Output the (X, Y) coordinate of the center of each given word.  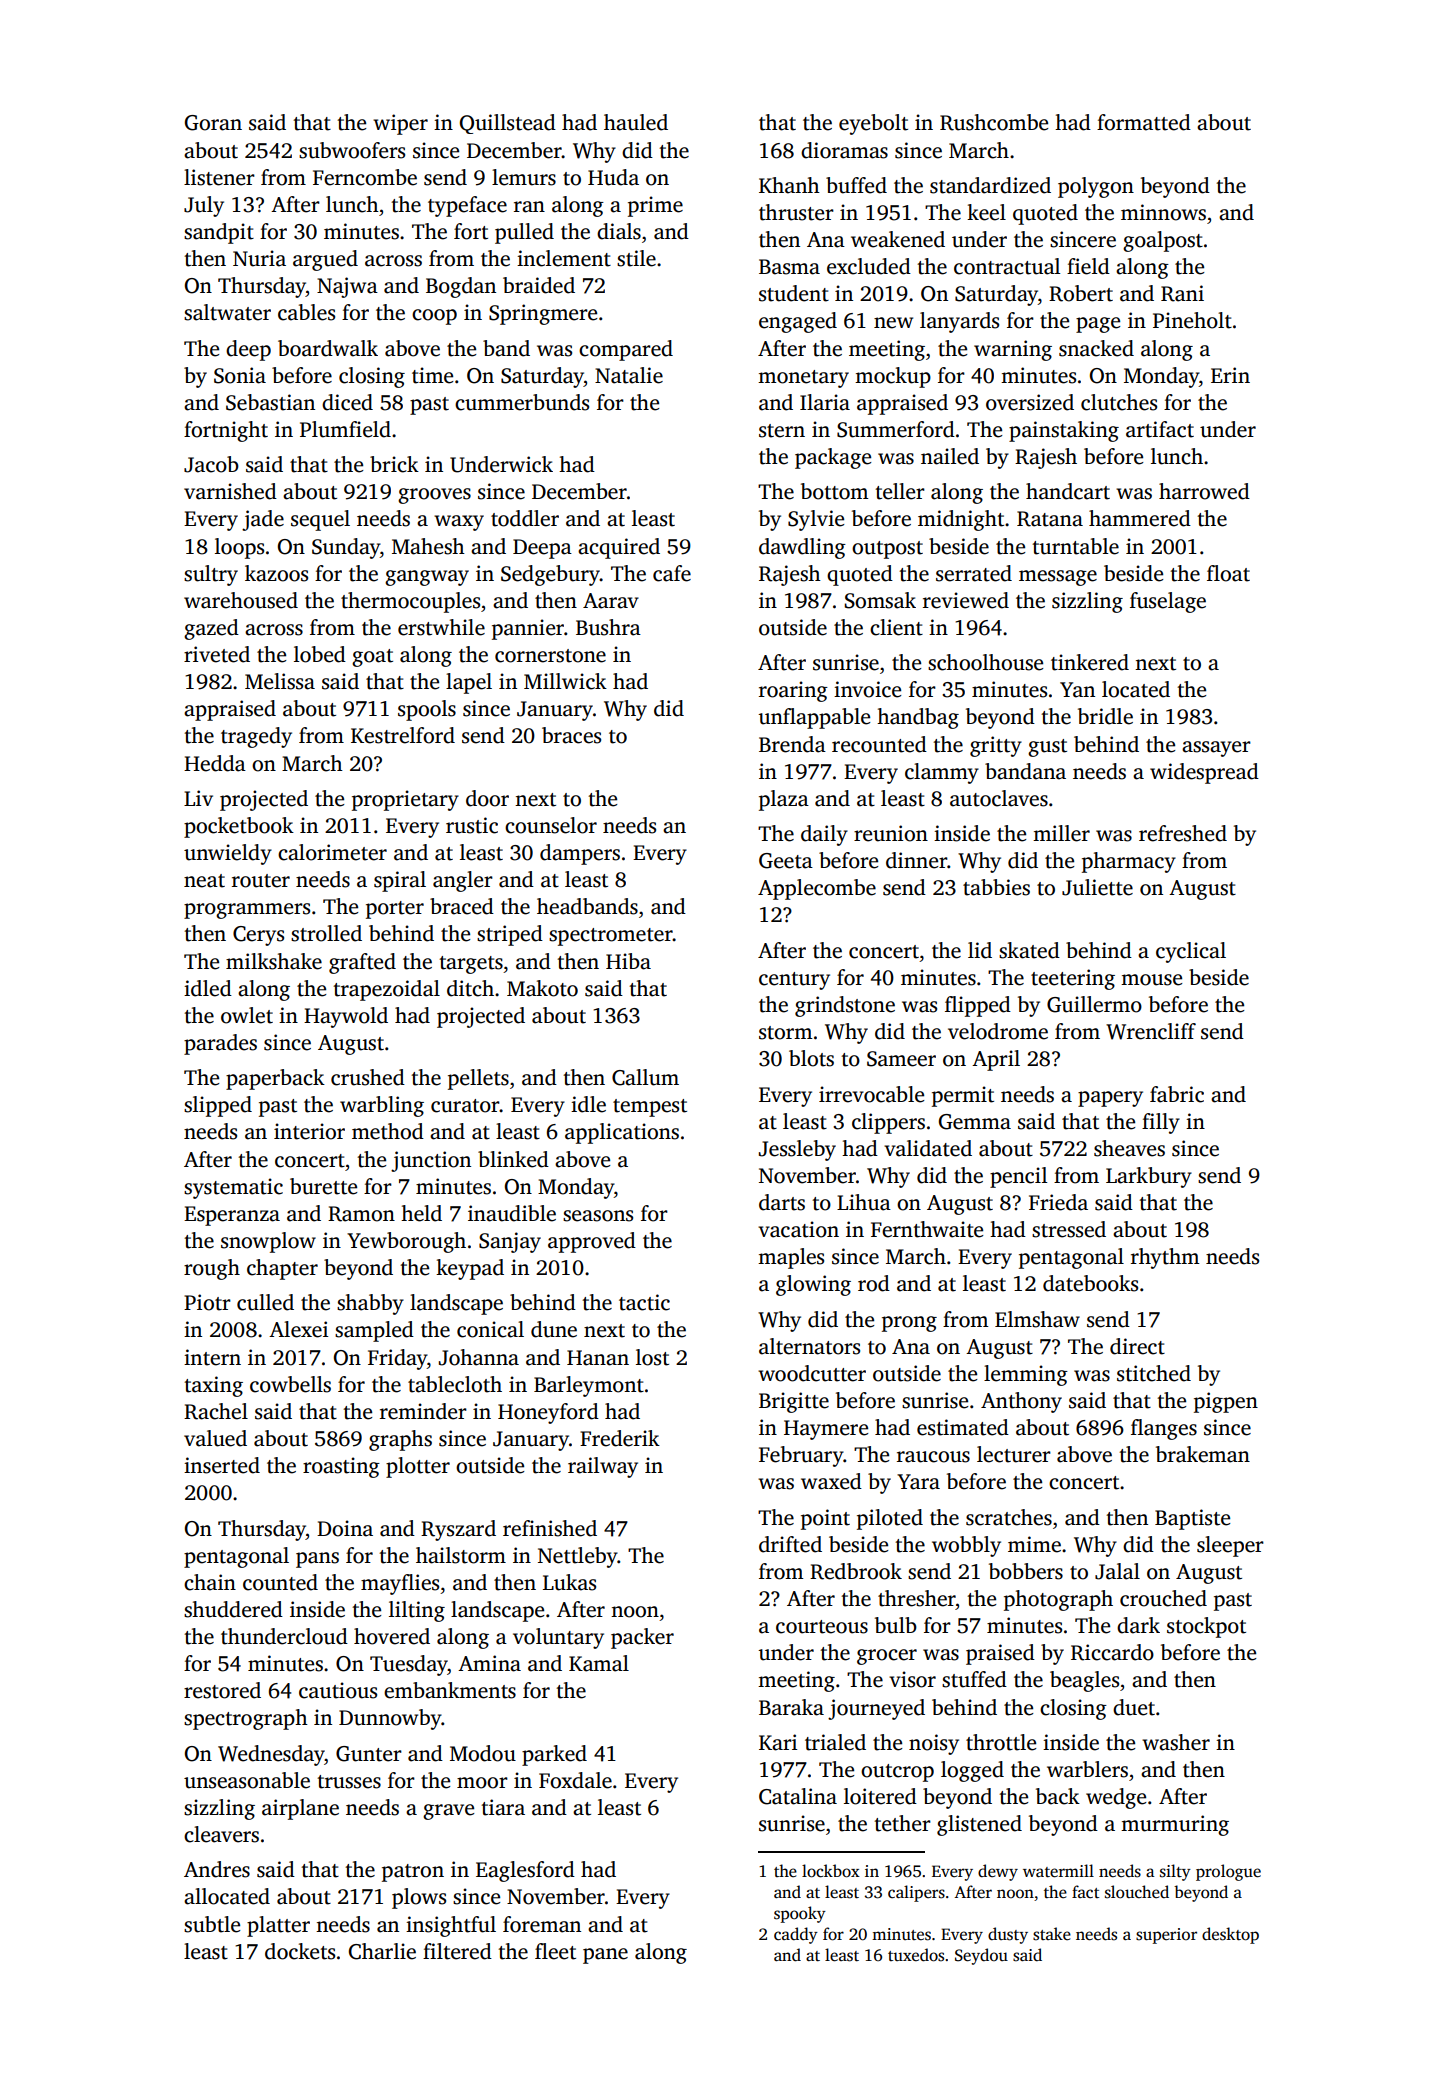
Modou (483, 1753)
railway (603, 1467)
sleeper (1230, 1546)
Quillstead (508, 124)
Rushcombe (994, 122)
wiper (400, 124)
